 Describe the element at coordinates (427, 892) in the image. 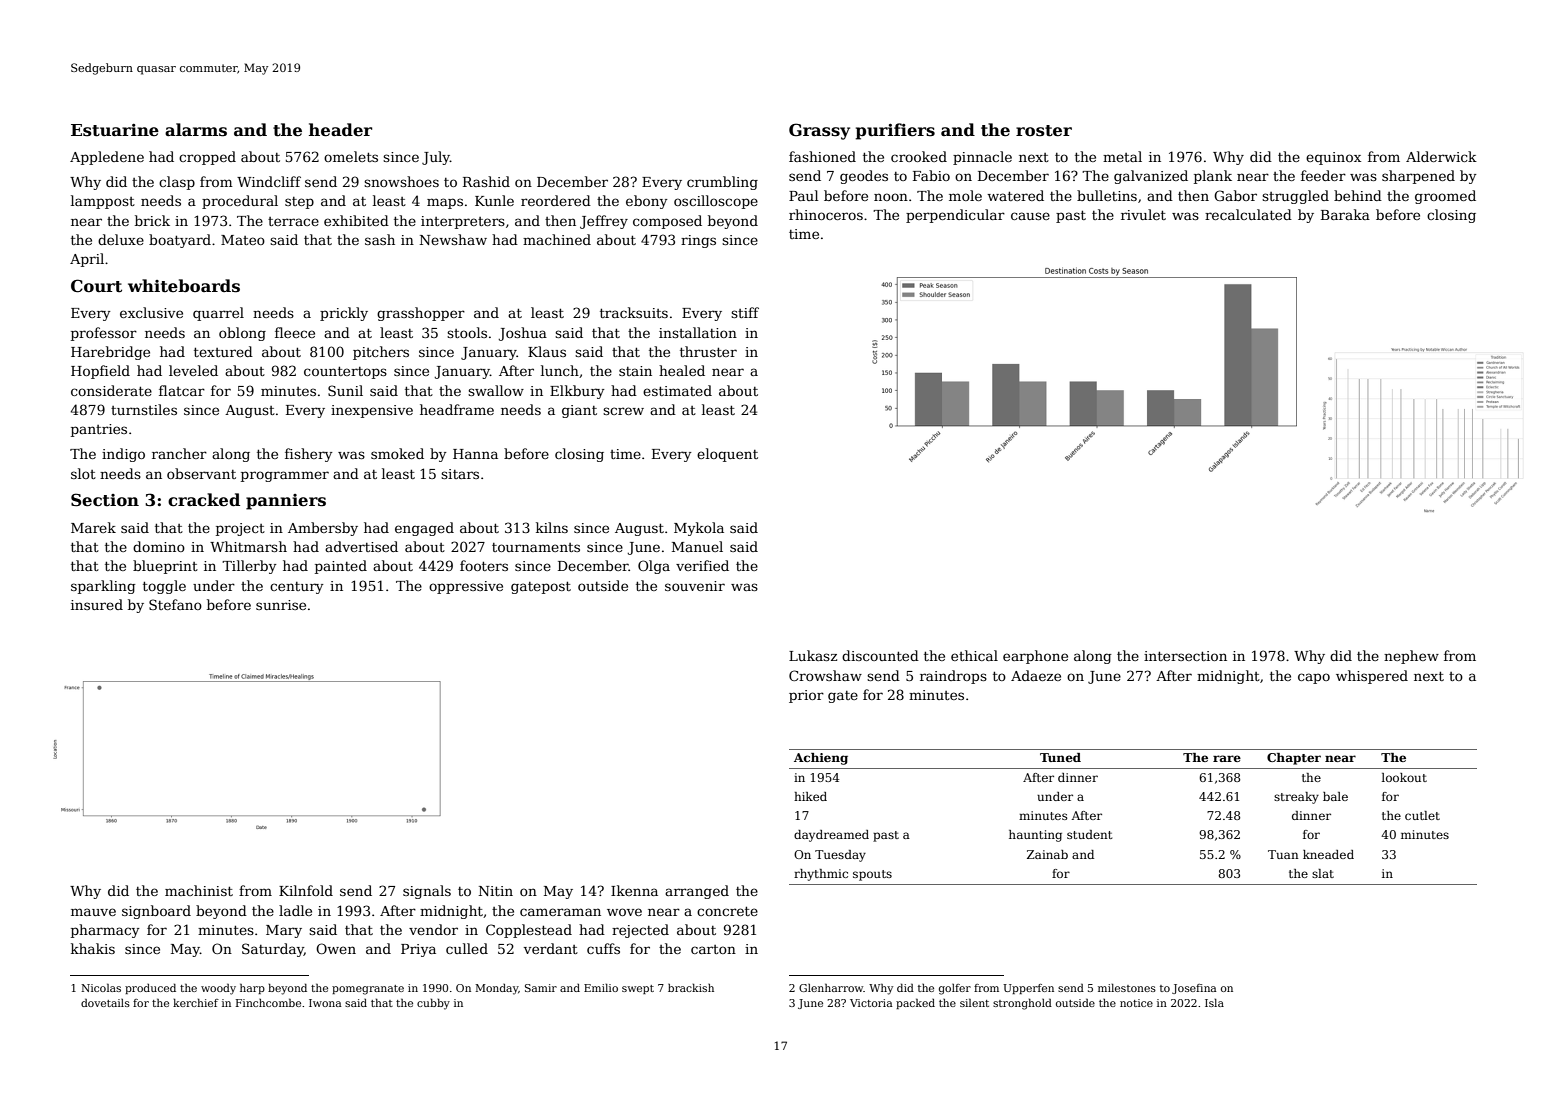

I see `signals` at that location.
